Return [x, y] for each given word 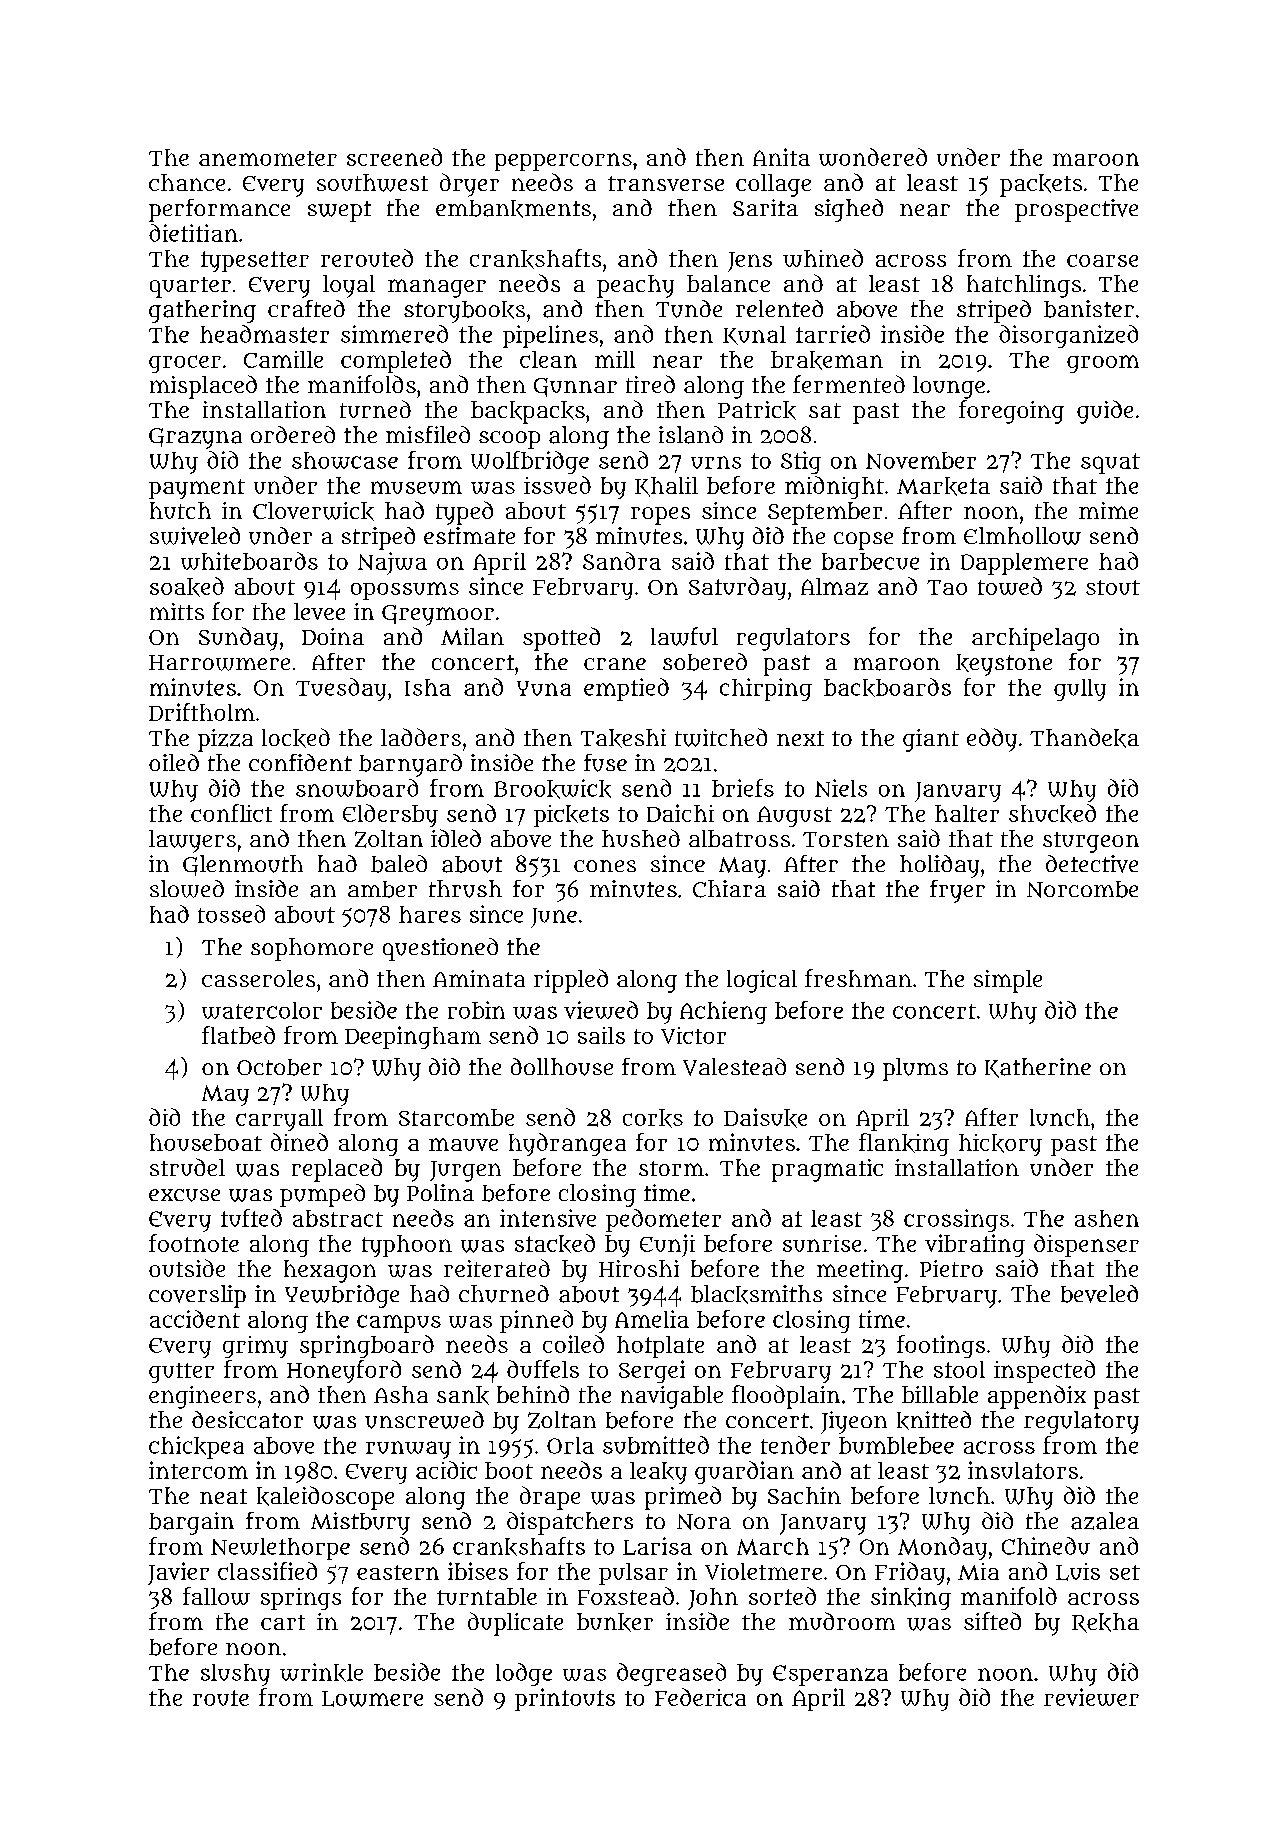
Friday [910, 1573]
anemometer [268, 158]
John [713, 1599]
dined [299, 1142]
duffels [543, 1369]
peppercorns [563, 162]
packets [1041, 185]
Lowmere [372, 1699]
